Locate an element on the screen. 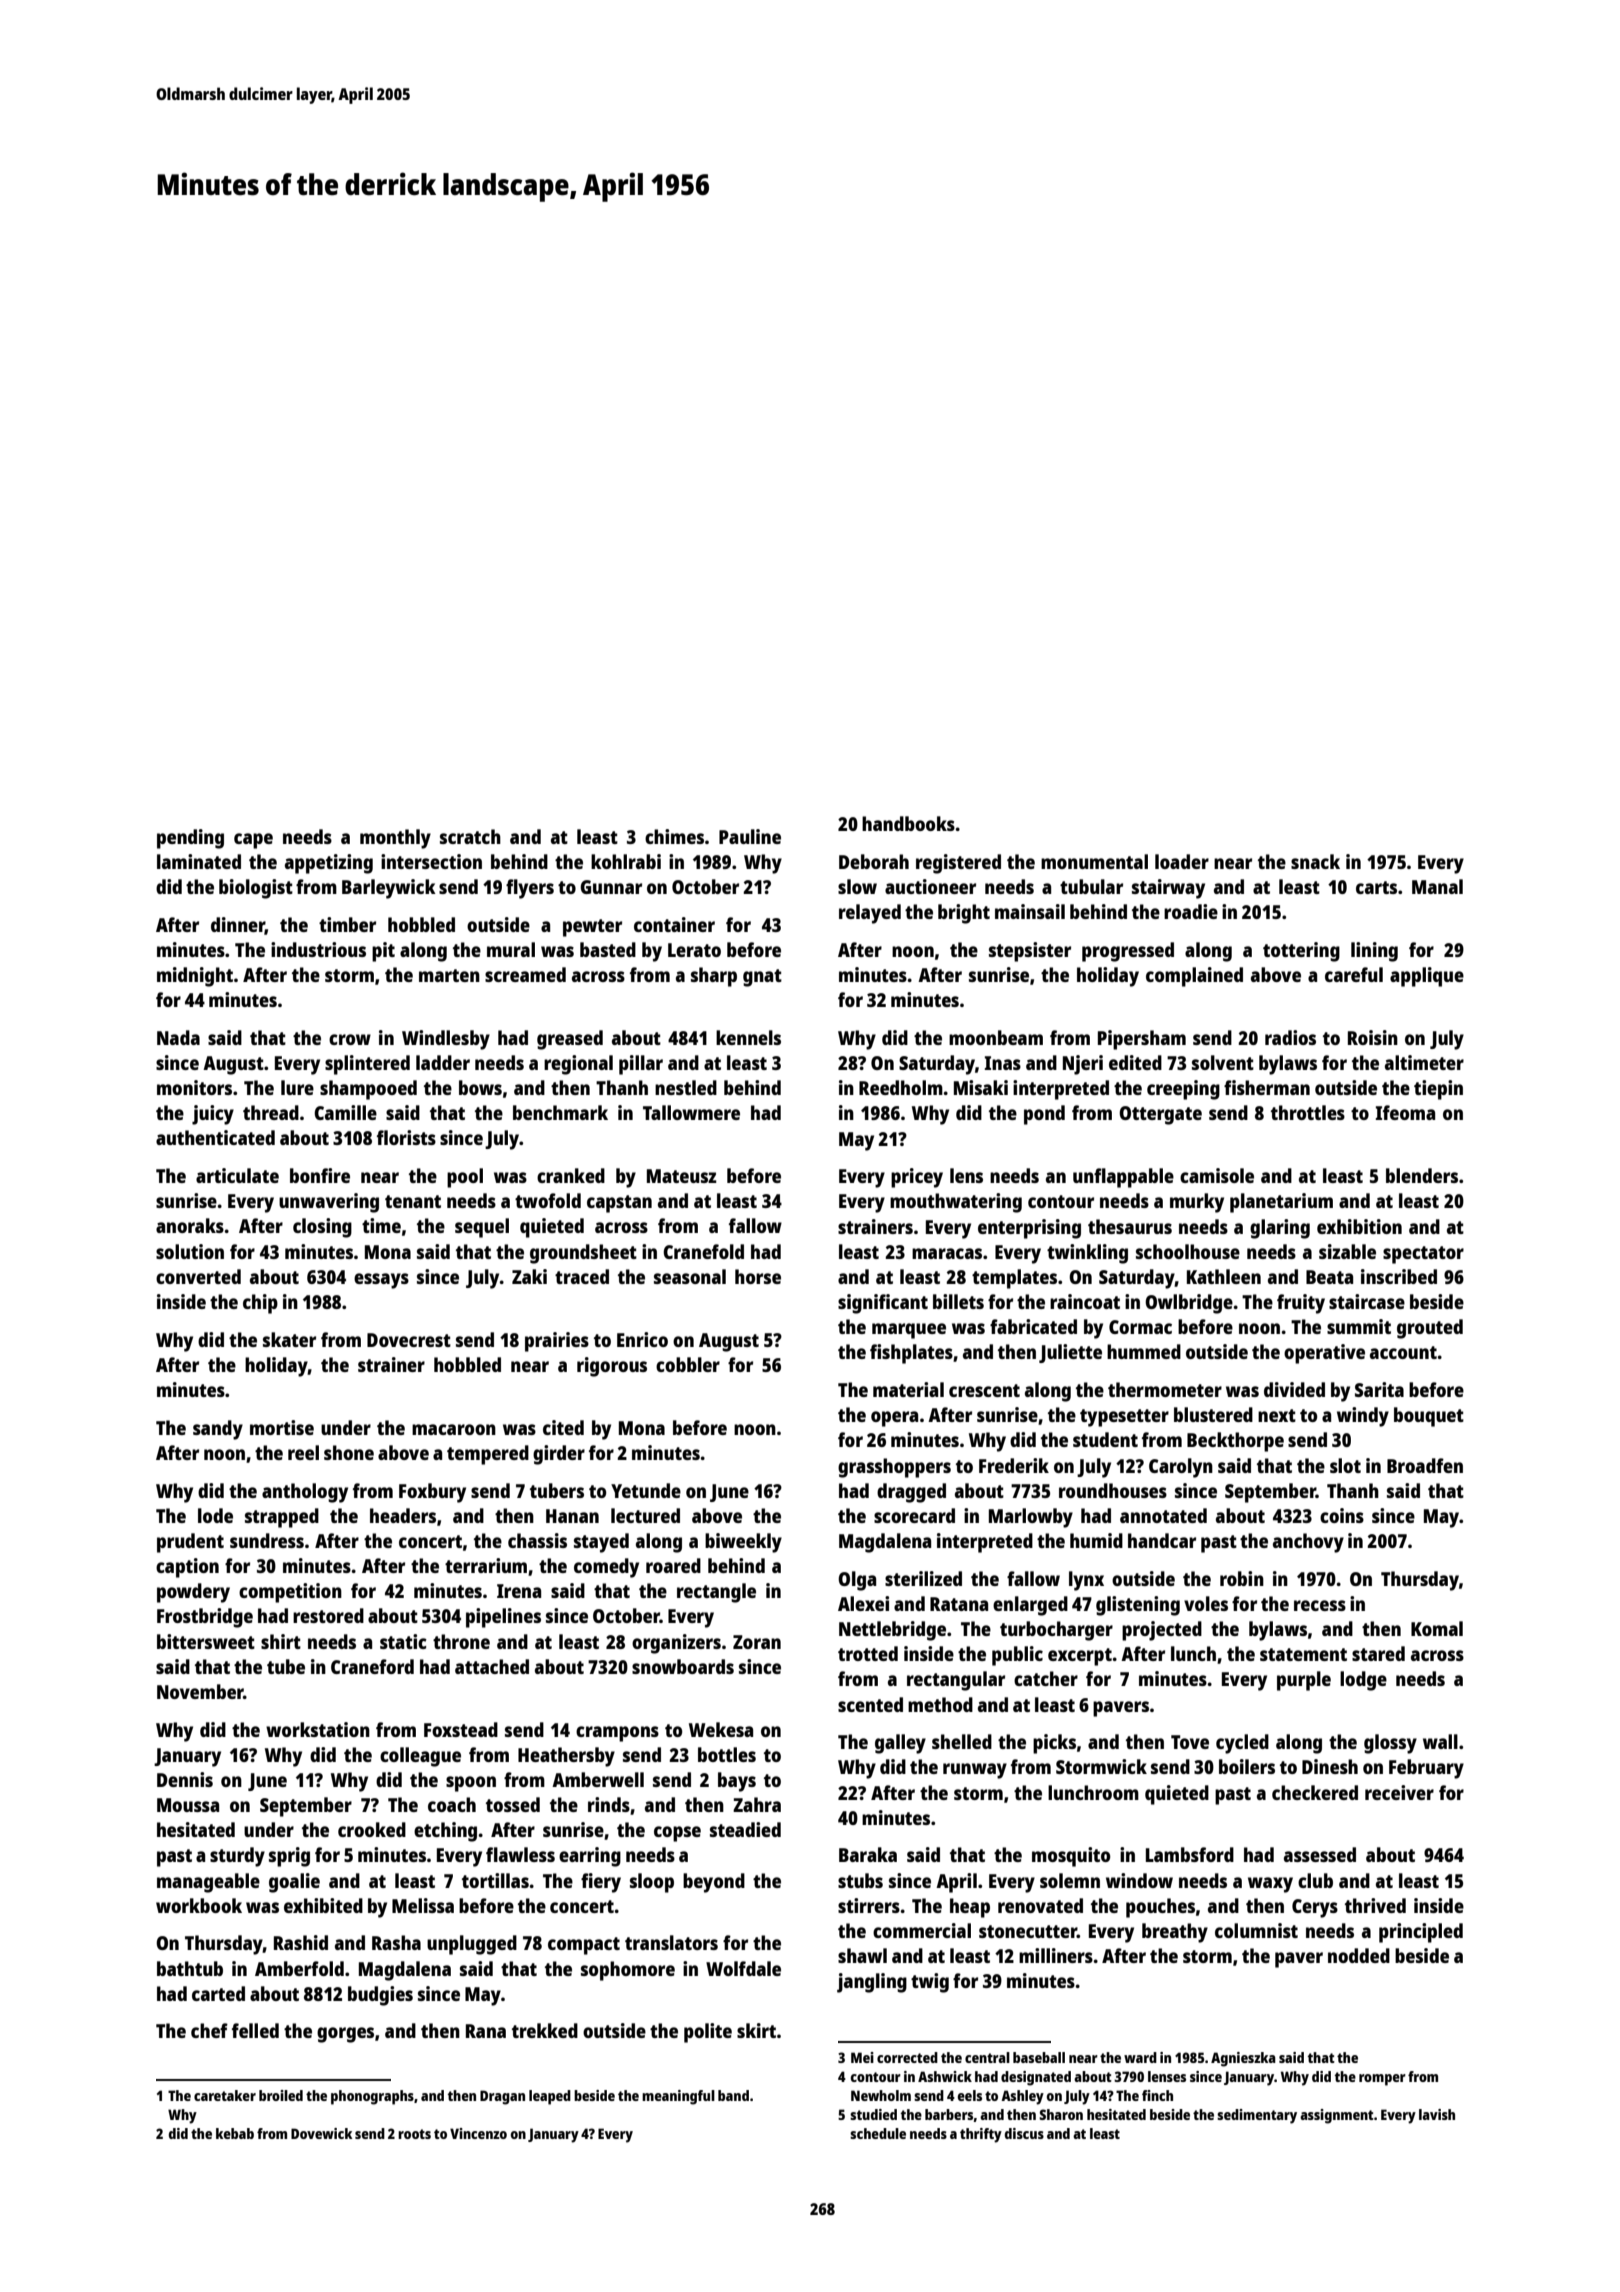  meaningful is located at coordinates (678, 2097).
